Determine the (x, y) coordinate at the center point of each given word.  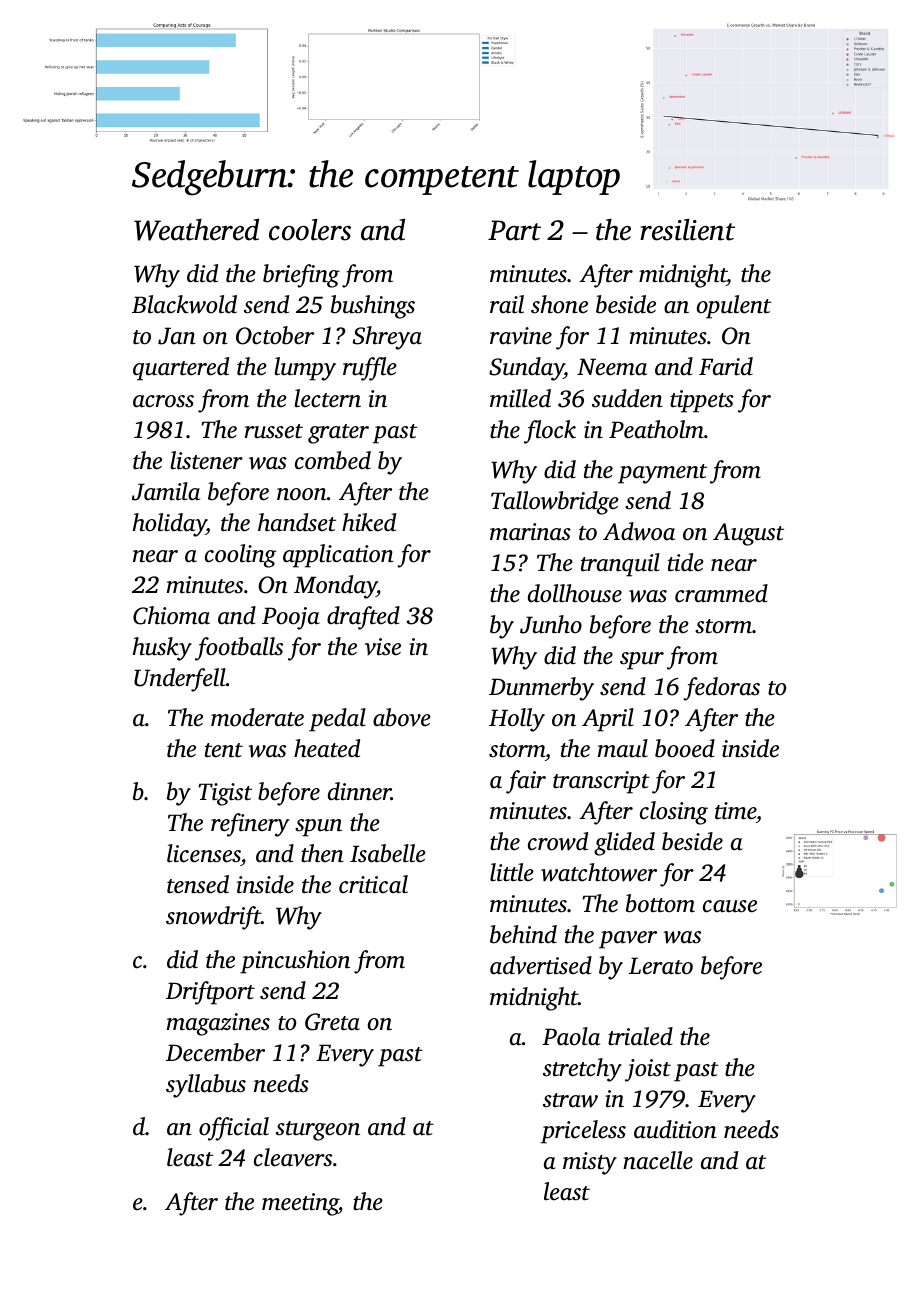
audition (675, 1129)
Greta (332, 1022)
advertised (541, 965)
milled (520, 398)
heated (327, 748)
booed (685, 748)
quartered (181, 369)
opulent (734, 307)
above (402, 717)
